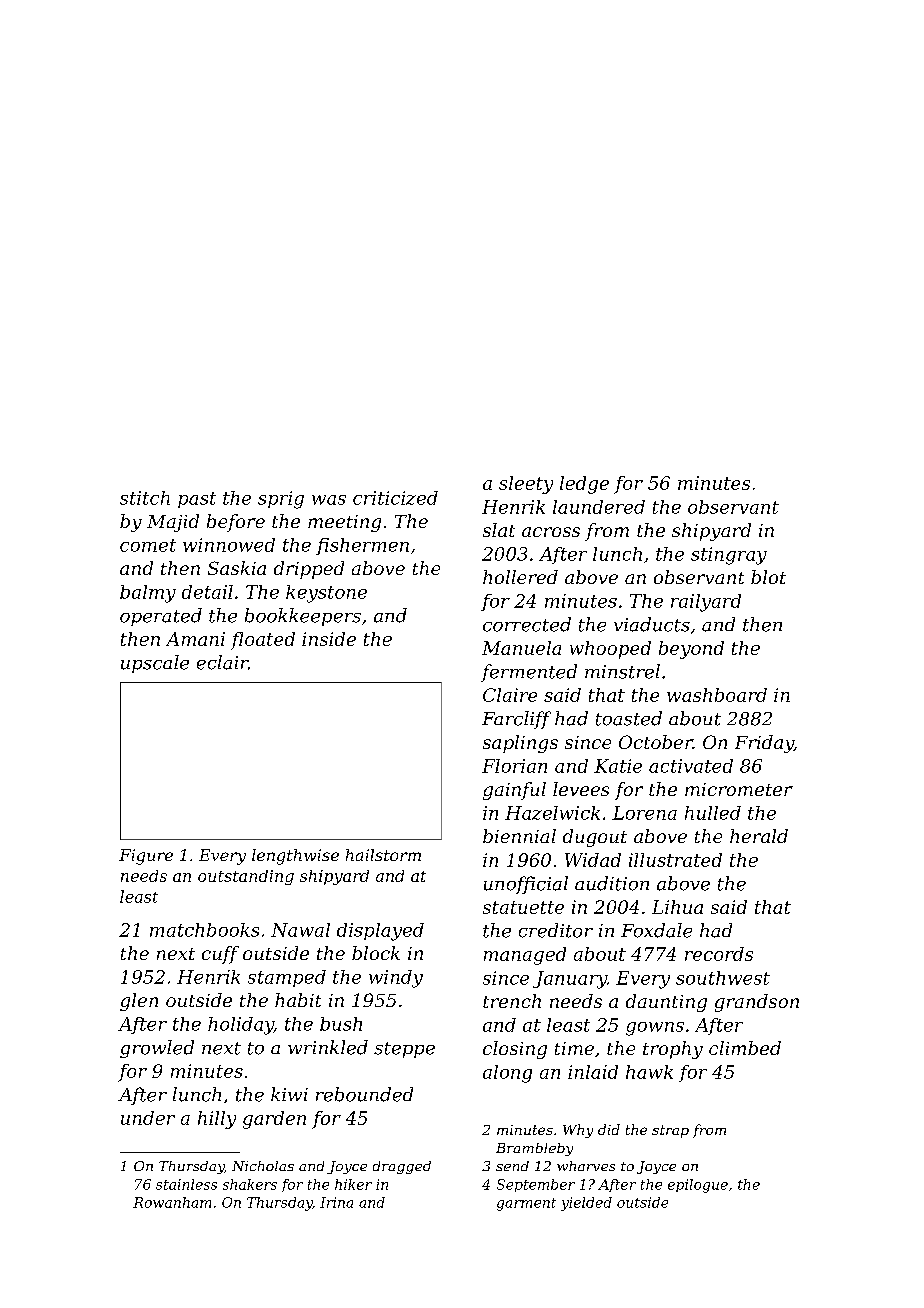 The width and height of the screenshot is (924, 1308). What do you see at coordinates (246, 877) in the screenshot?
I see `outstanding` at bounding box center [246, 877].
